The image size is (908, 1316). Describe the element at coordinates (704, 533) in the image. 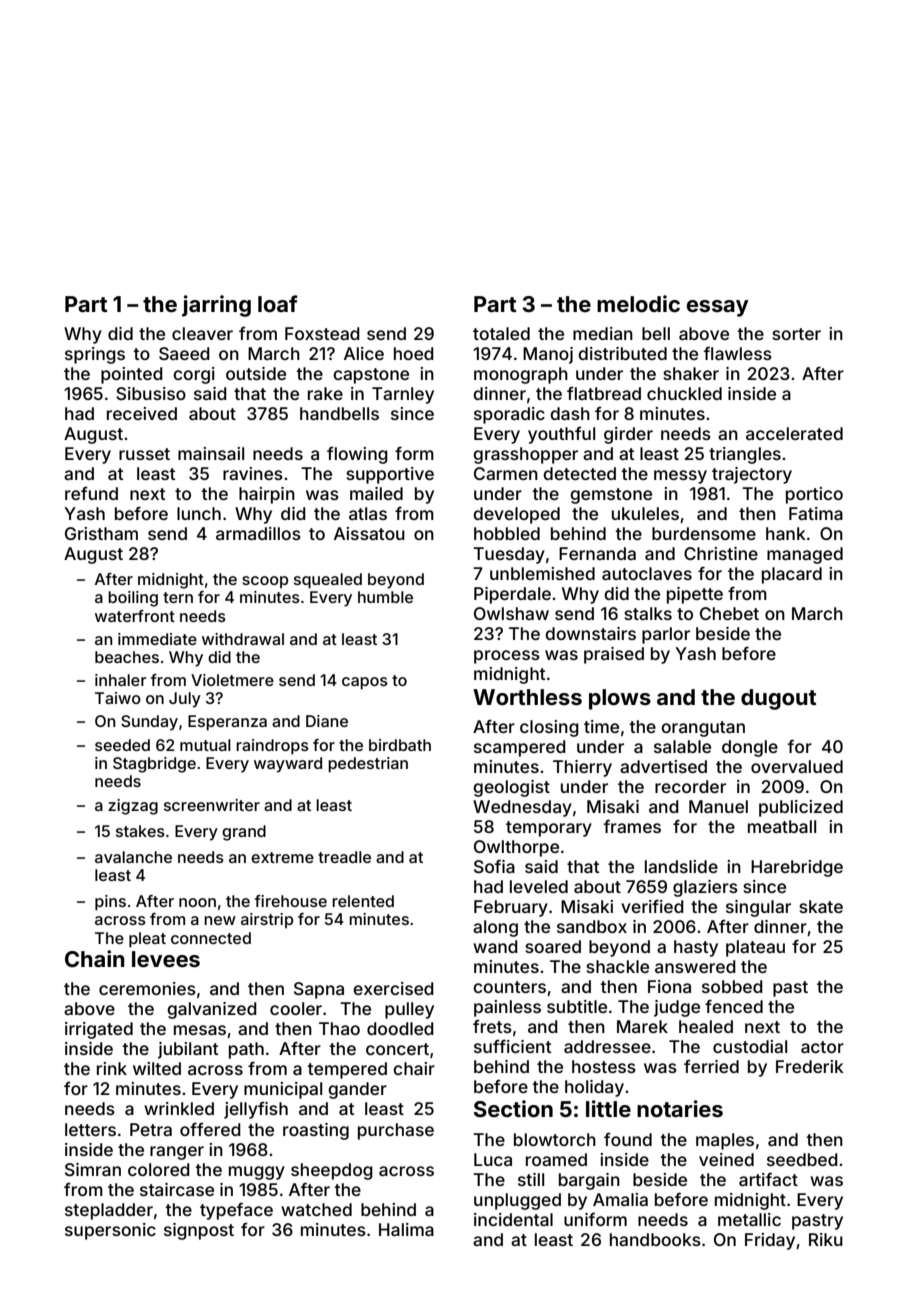

I see `burdensome` at that location.
